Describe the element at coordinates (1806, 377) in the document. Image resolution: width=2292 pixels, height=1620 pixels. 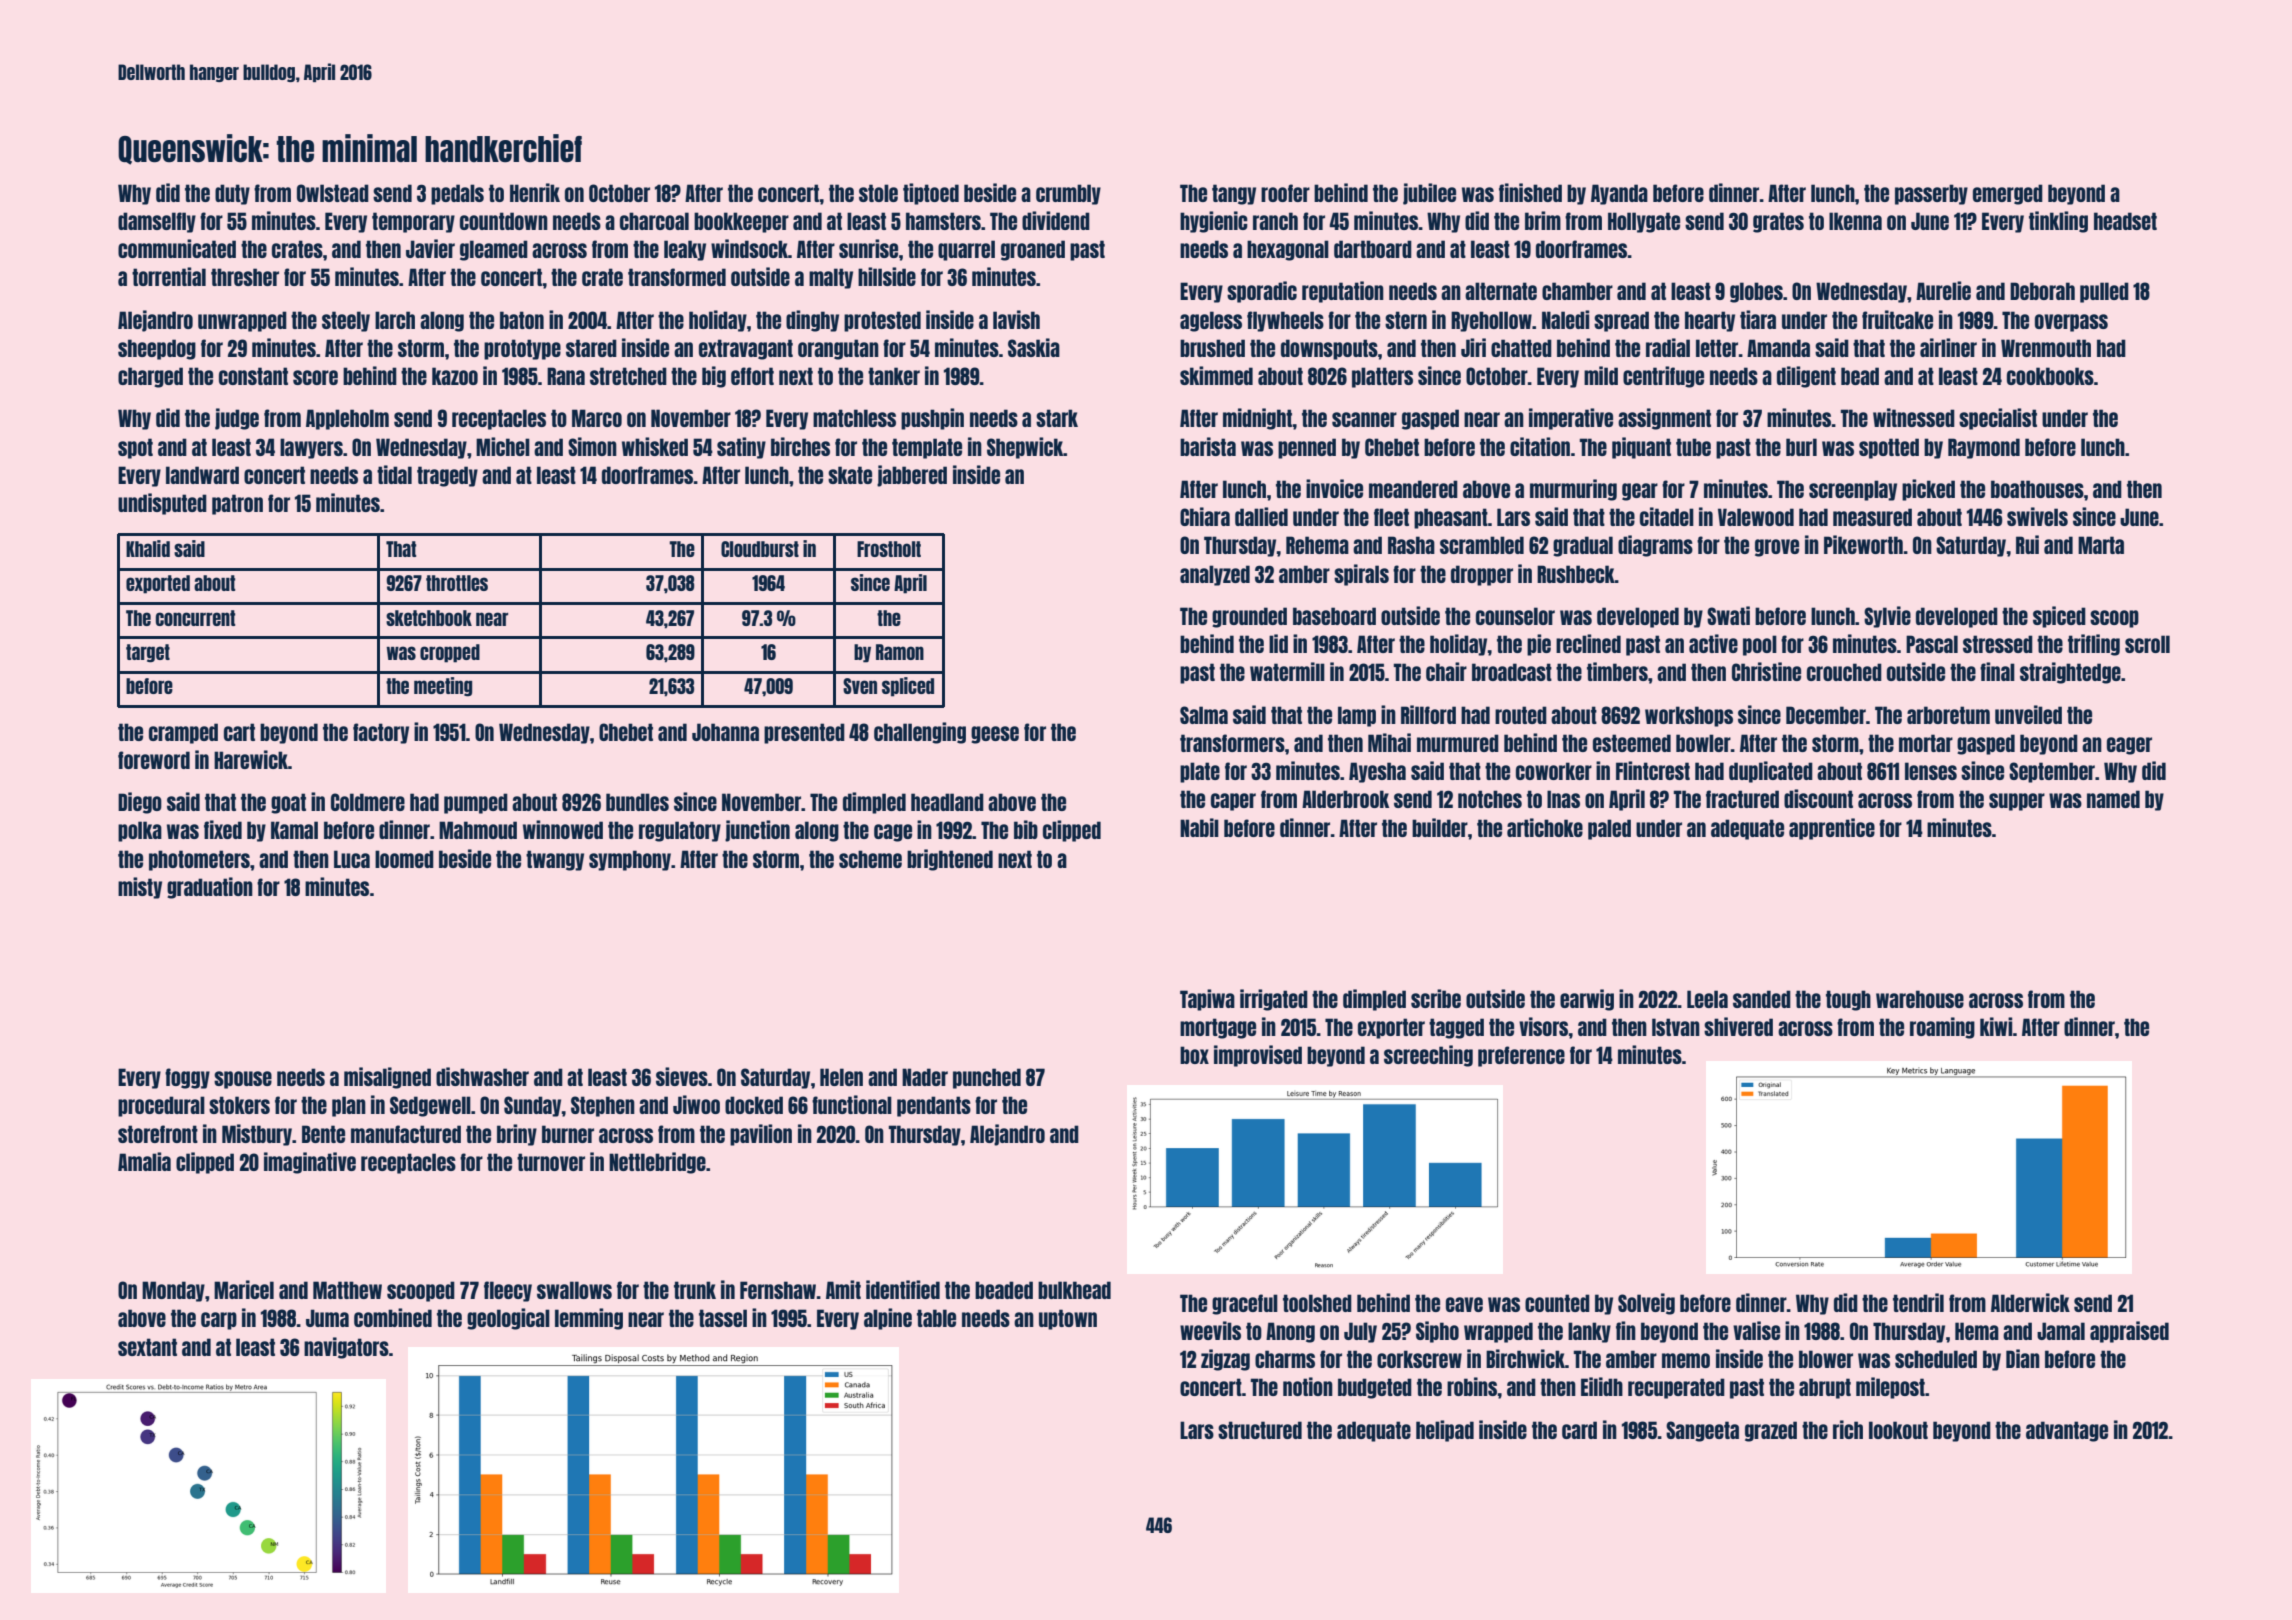
I see `diligent` at that location.
